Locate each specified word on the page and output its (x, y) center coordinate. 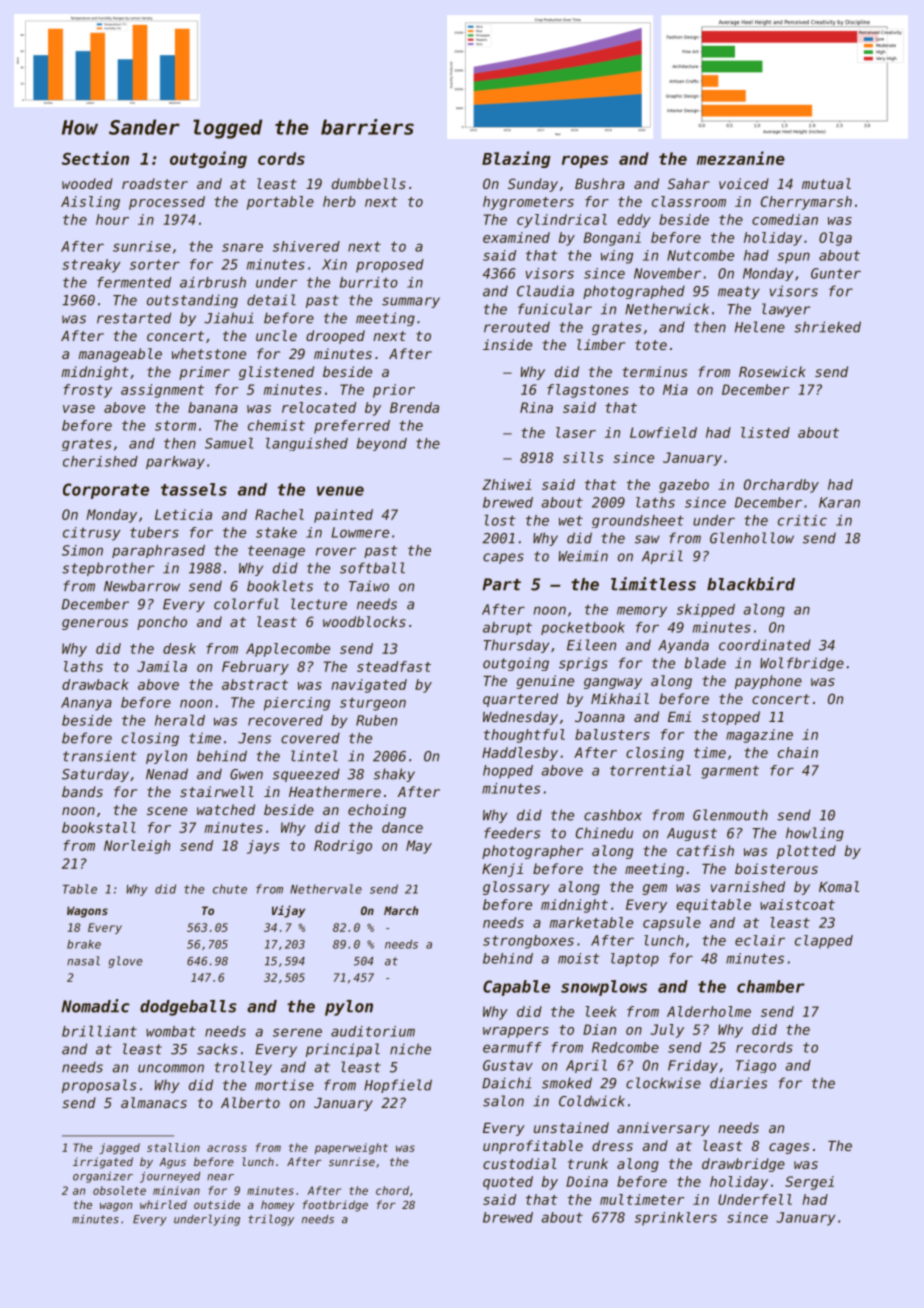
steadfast (394, 666)
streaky (91, 266)
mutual (826, 183)
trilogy (271, 1220)
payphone (768, 682)
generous (95, 624)
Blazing (516, 159)
